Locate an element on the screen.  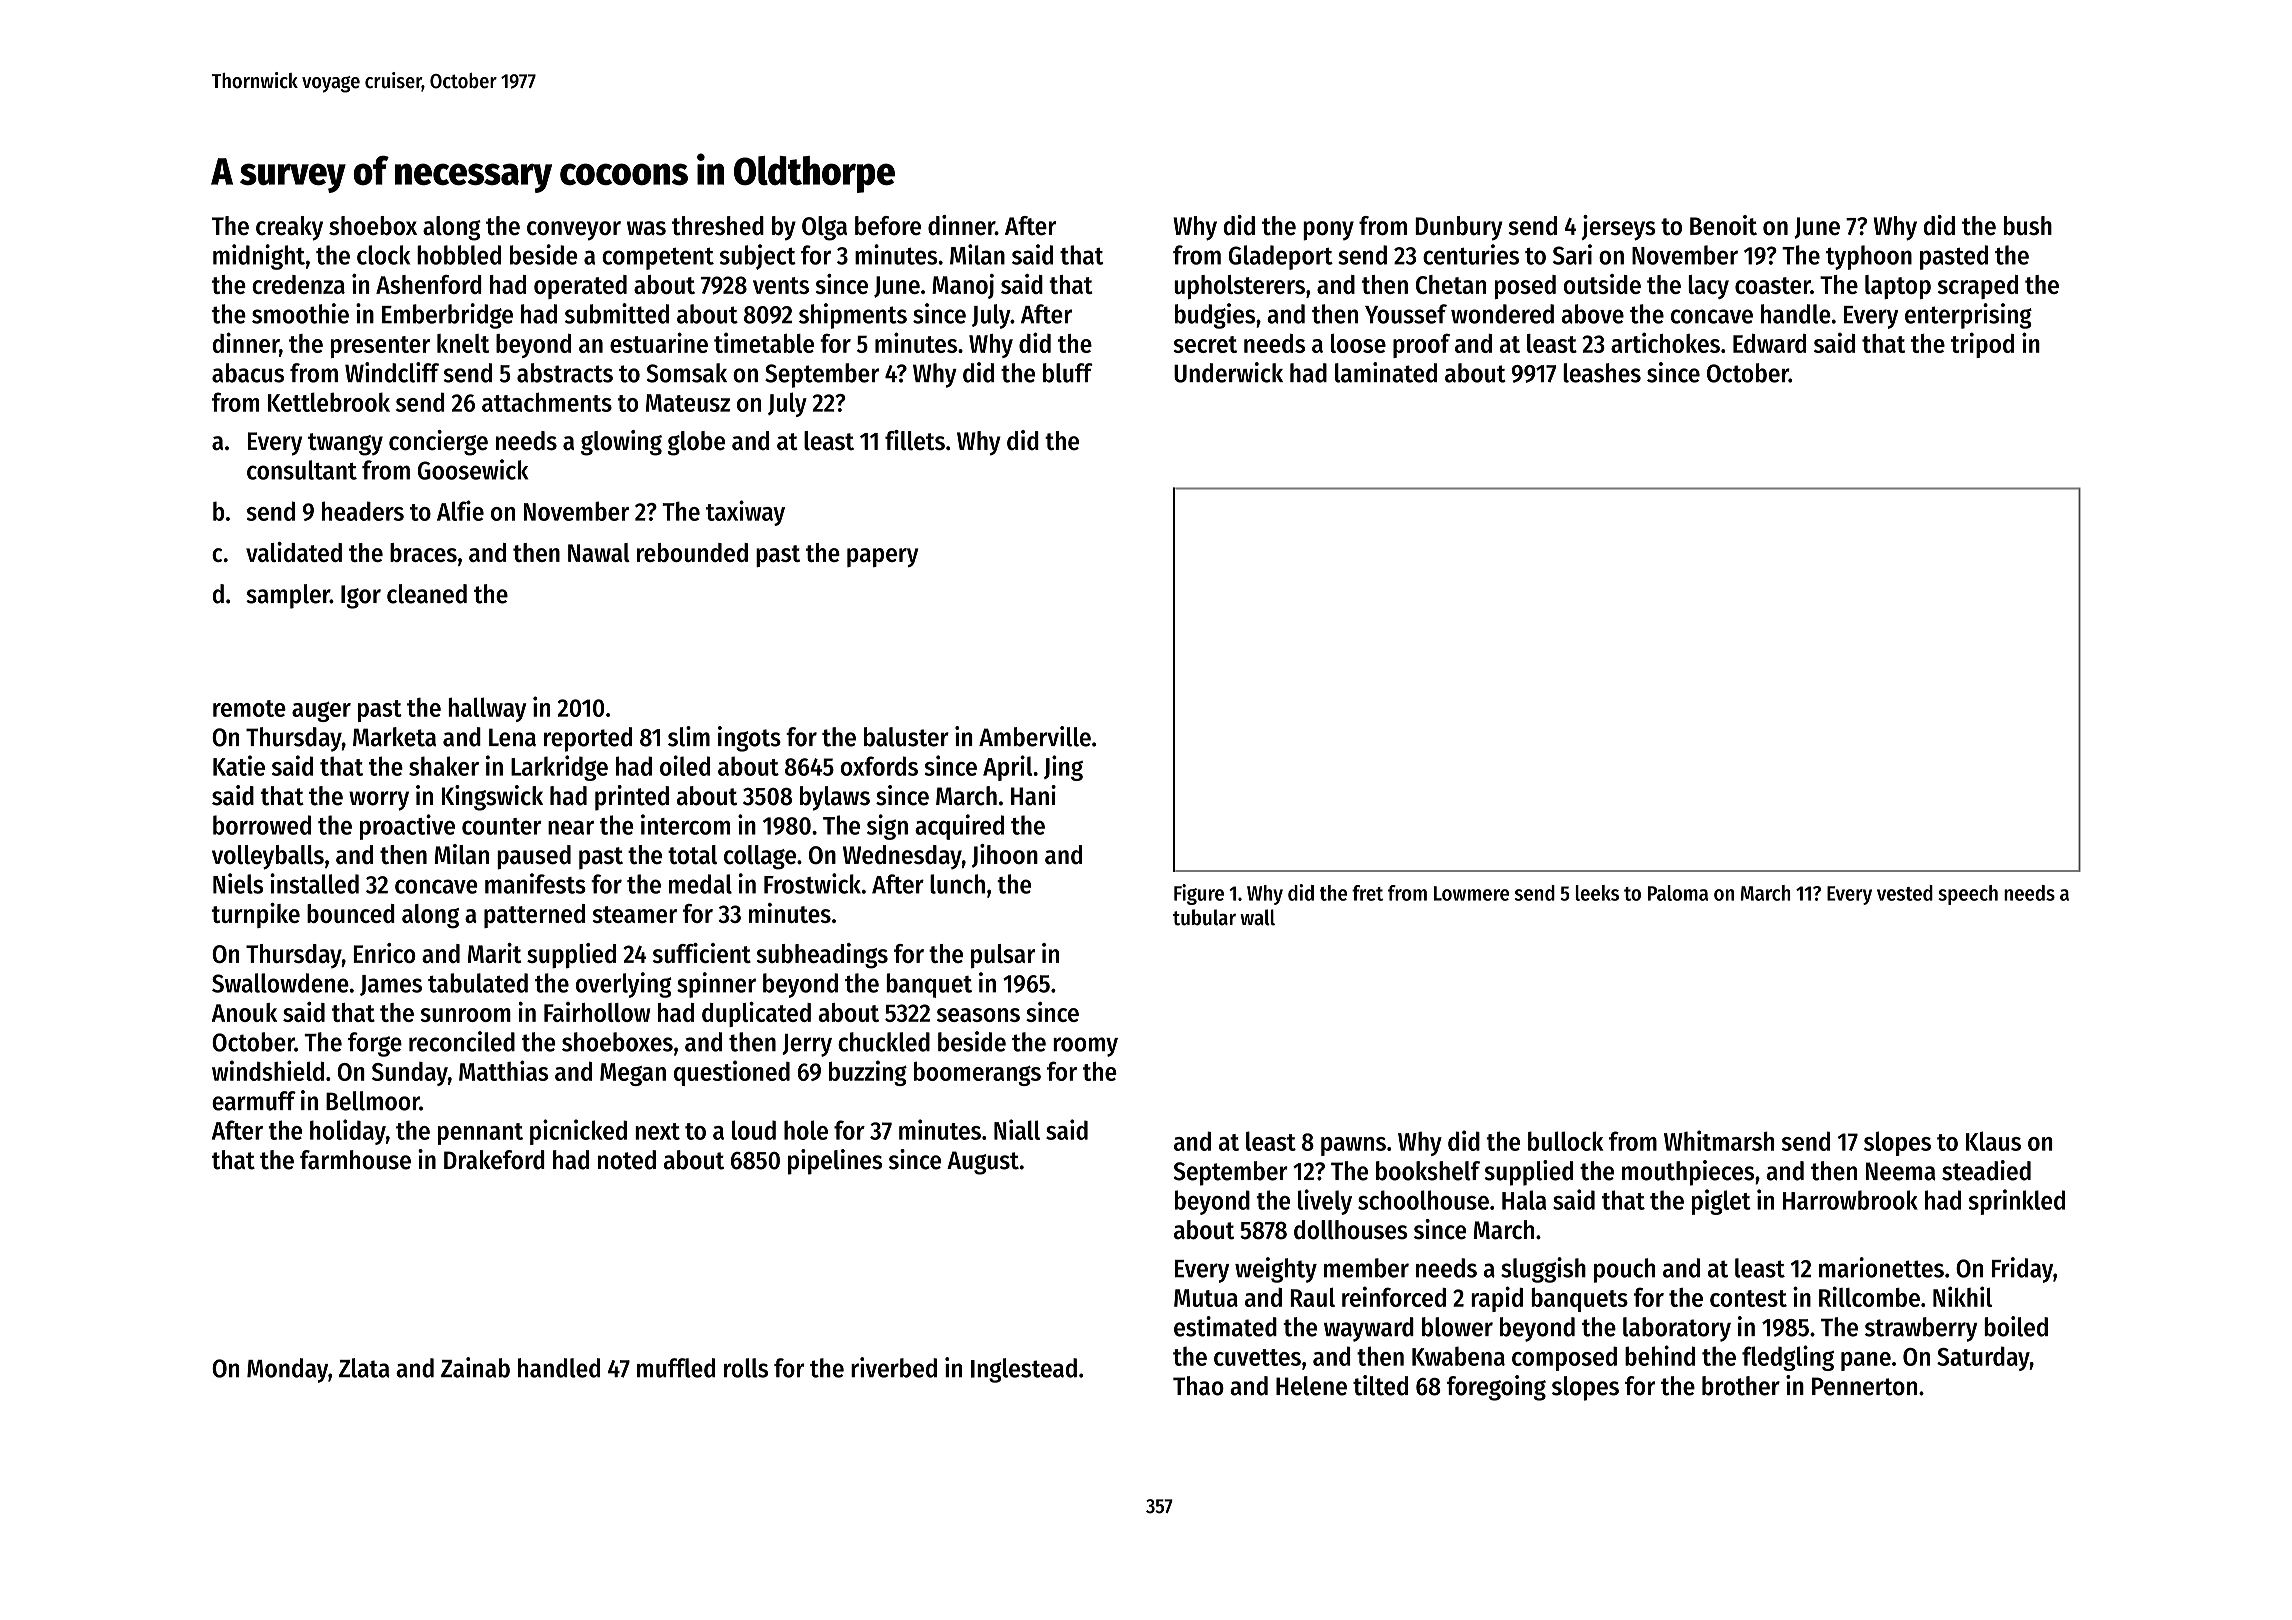
speech is located at coordinates (1968, 895).
